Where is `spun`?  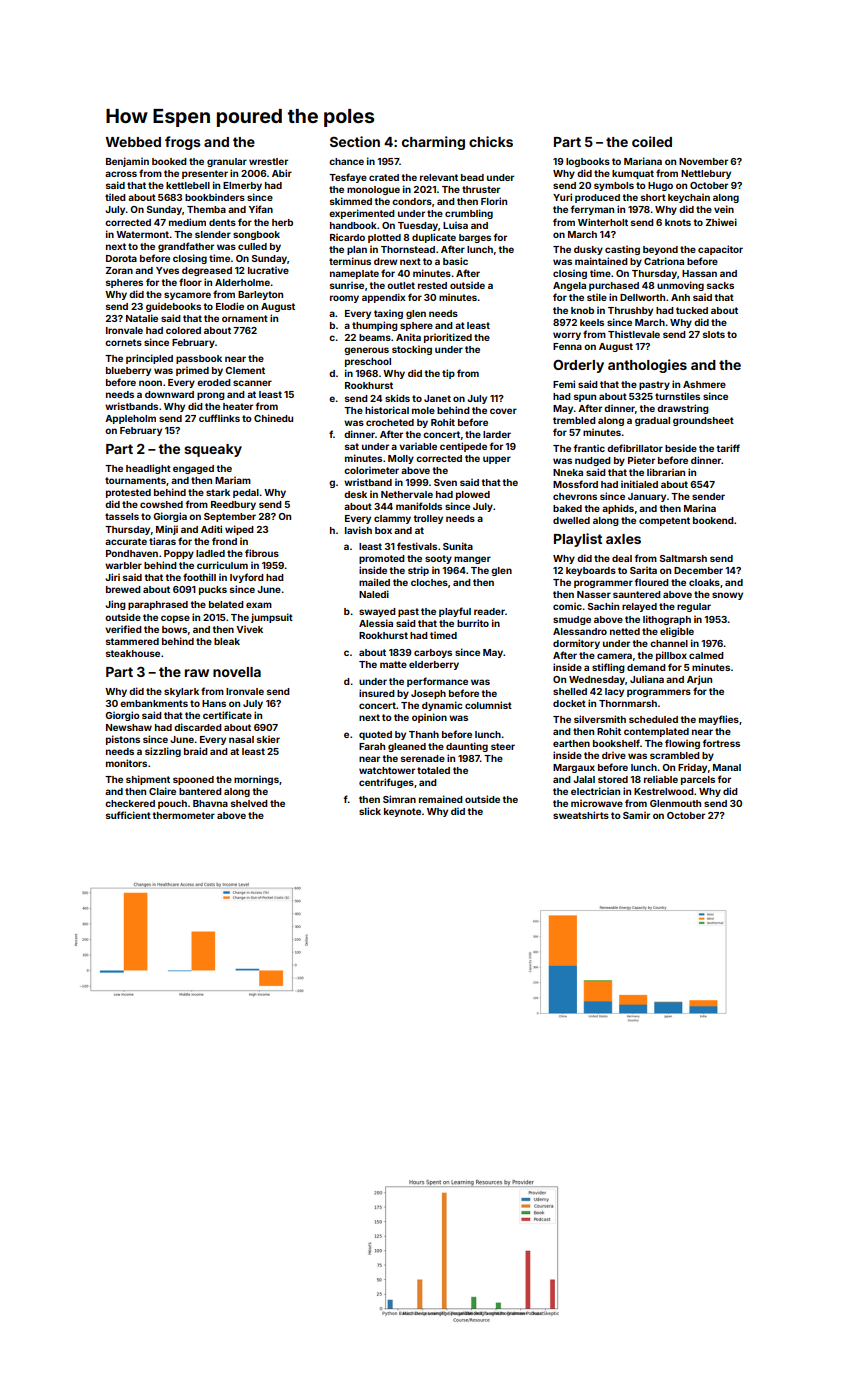 spun is located at coordinates (585, 398).
